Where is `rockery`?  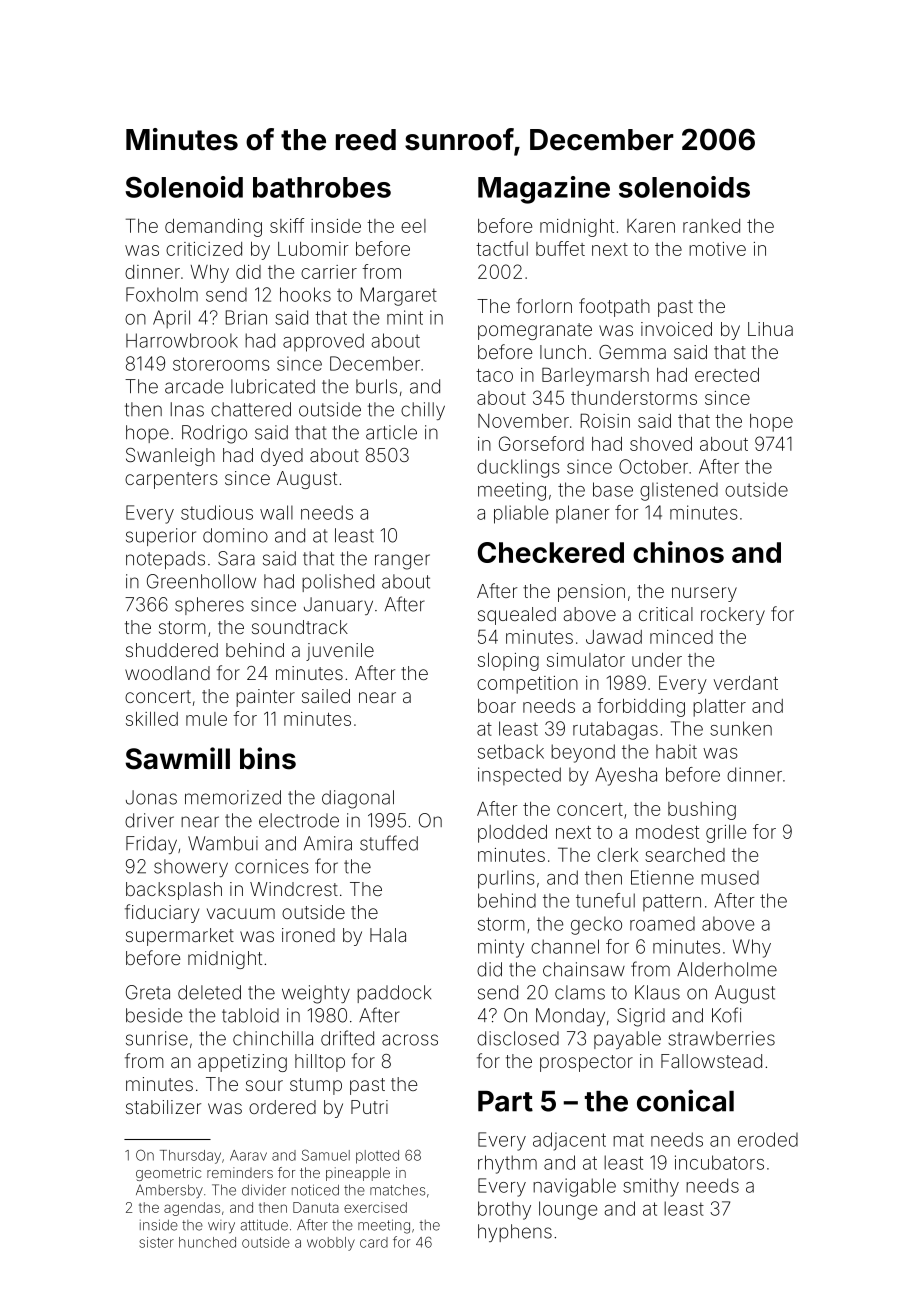 rockery is located at coordinates (733, 616).
